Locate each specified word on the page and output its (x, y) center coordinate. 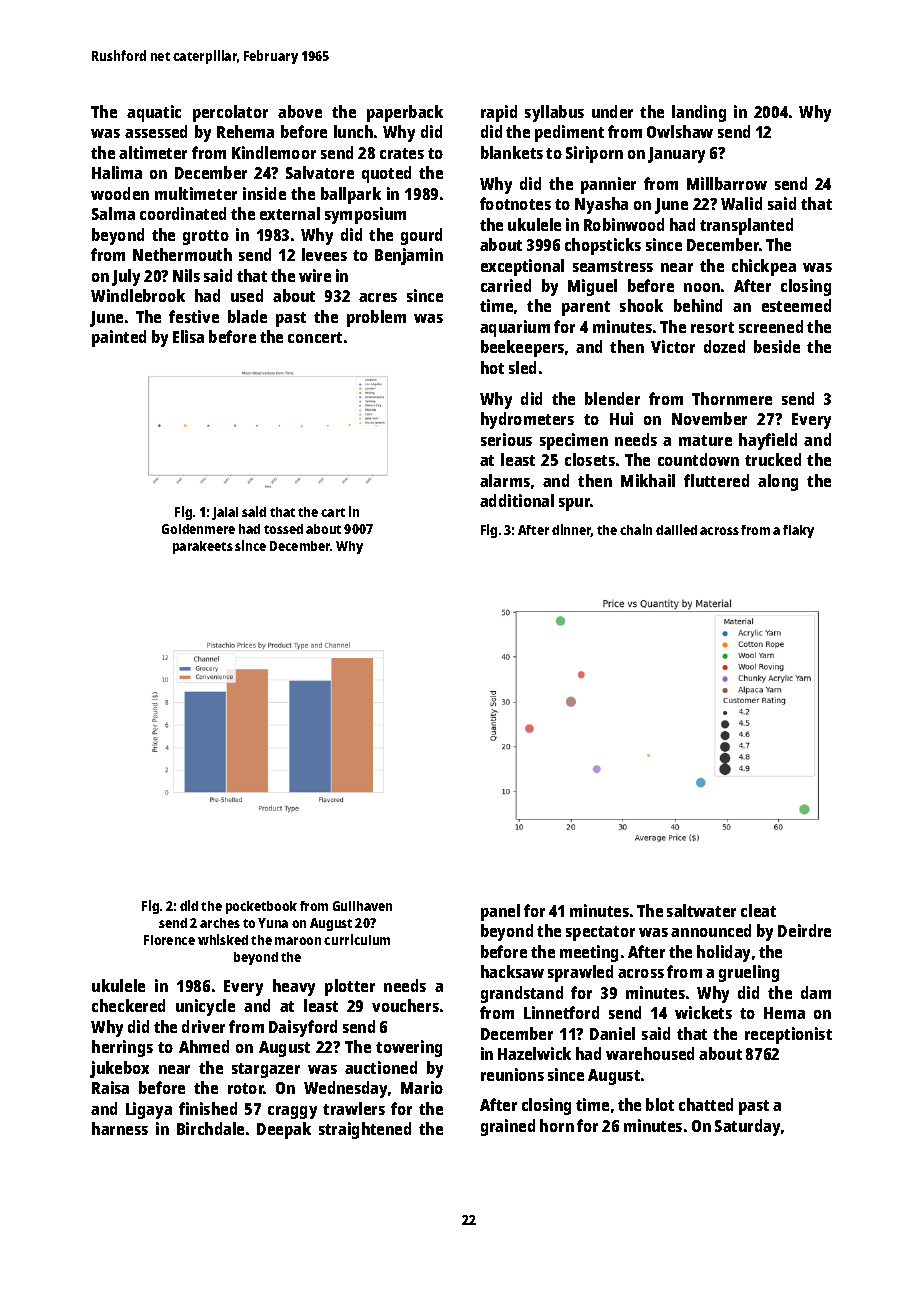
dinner (572, 530)
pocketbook (261, 907)
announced (711, 930)
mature (705, 440)
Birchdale (210, 1128)
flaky (798, 531)
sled (522, 367)
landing (699, 113)
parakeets (203, 547)
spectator (600, 933)
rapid (499, 113)
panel (500, 912)
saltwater (701, 910)
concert (315, 337)
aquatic (154, 113)
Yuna (273, 923)
